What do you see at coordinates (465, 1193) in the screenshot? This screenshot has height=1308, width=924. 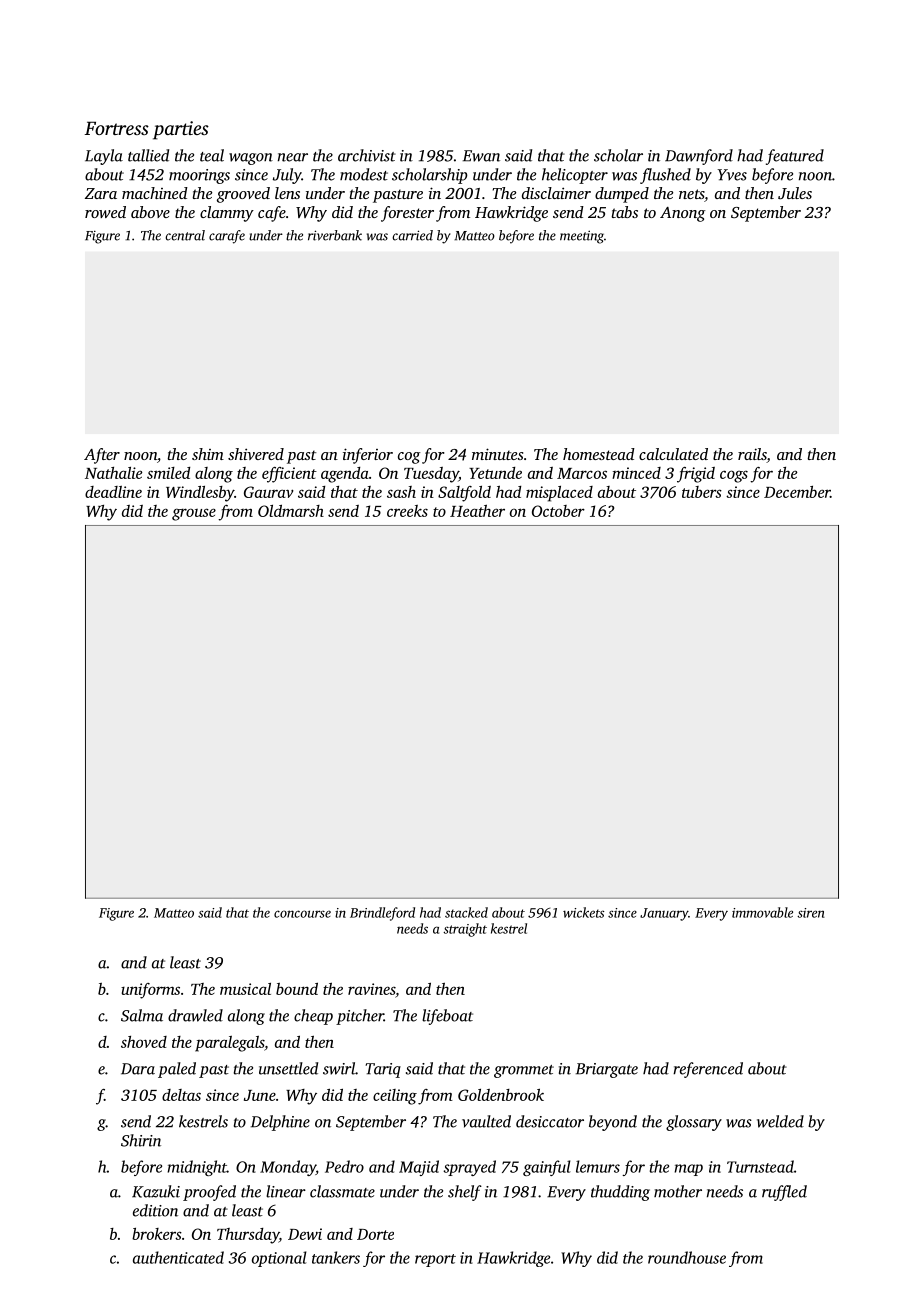 I see `shelf` at bounding box center [465, 1193].
